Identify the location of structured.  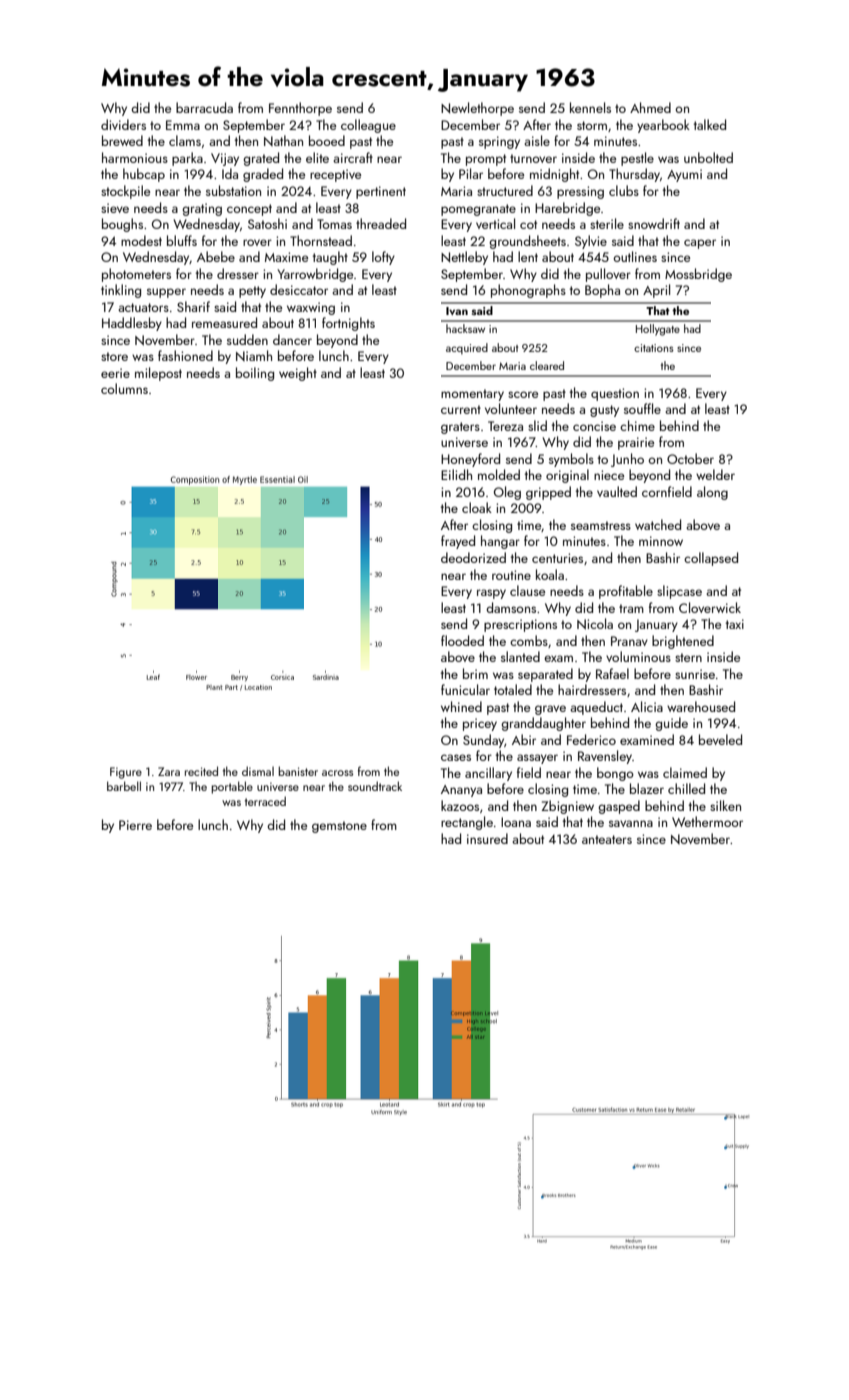
(505, 190).
